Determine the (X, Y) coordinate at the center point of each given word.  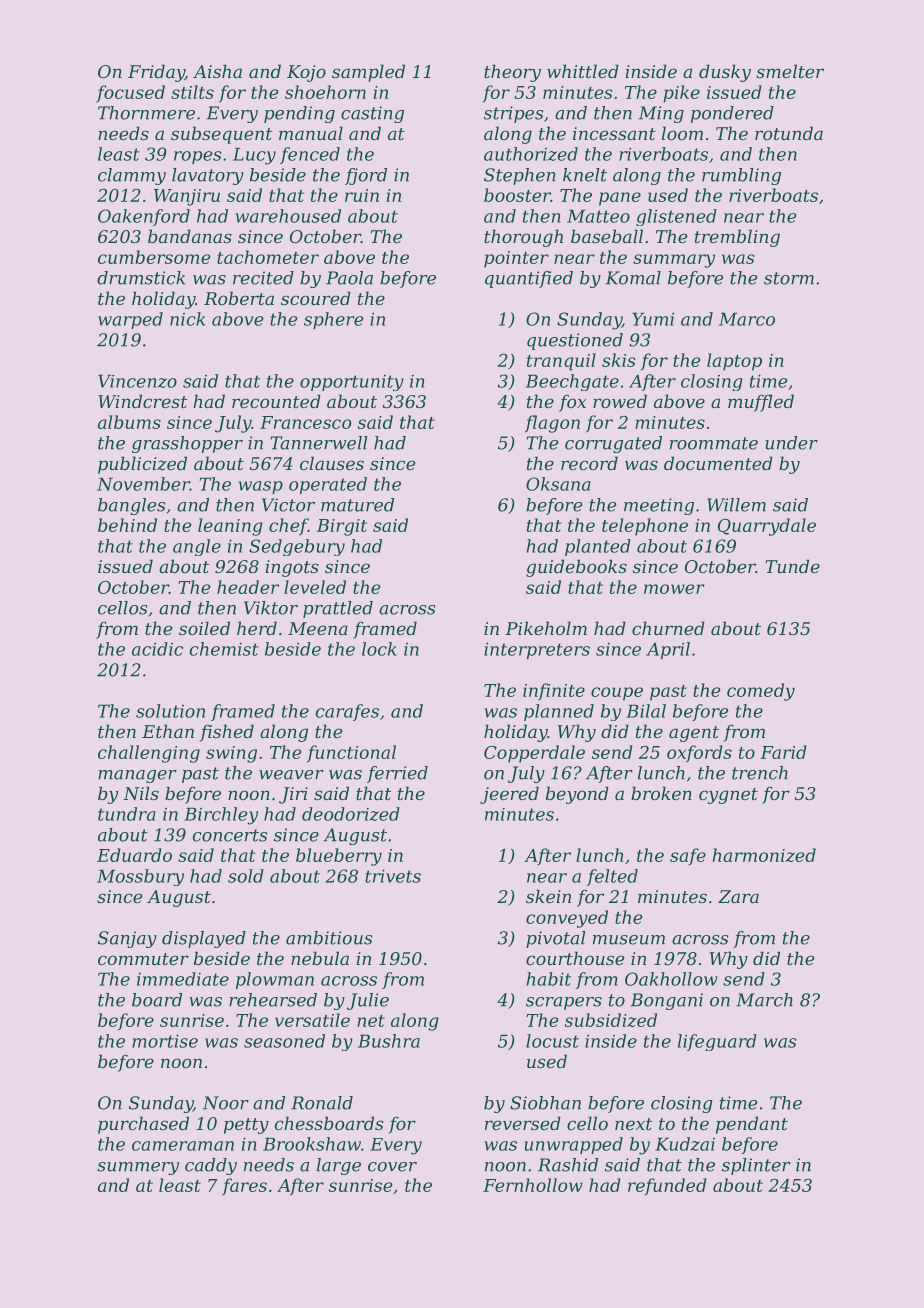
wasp (261, 487)
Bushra (389, 1041)
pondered (732, 114)
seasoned (284, 1041)
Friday (156, 73)
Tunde (792, 566)
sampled (368, 73)
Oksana (558, 484)
